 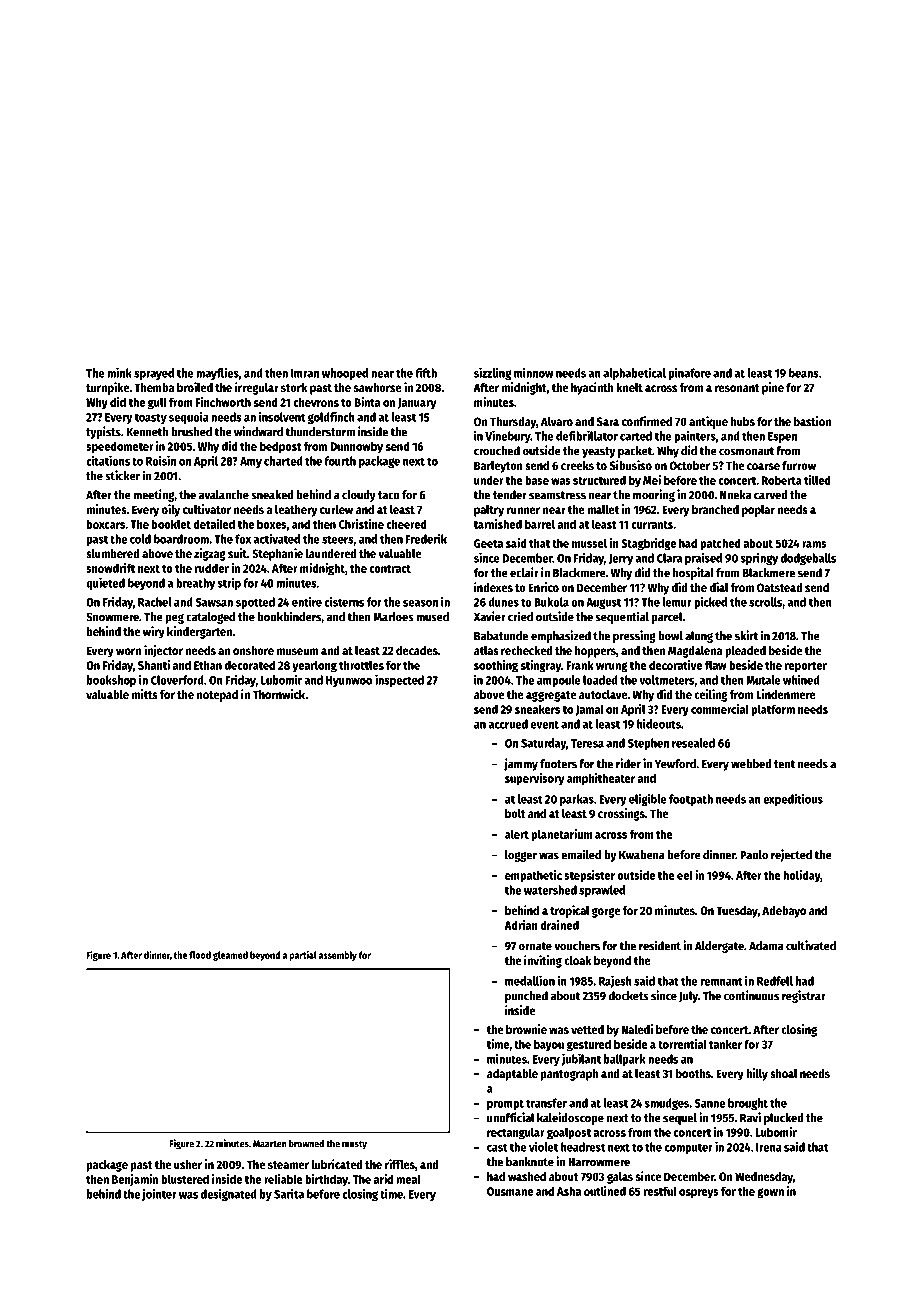 I want to click on Amy, so click(x=251, y=462).
